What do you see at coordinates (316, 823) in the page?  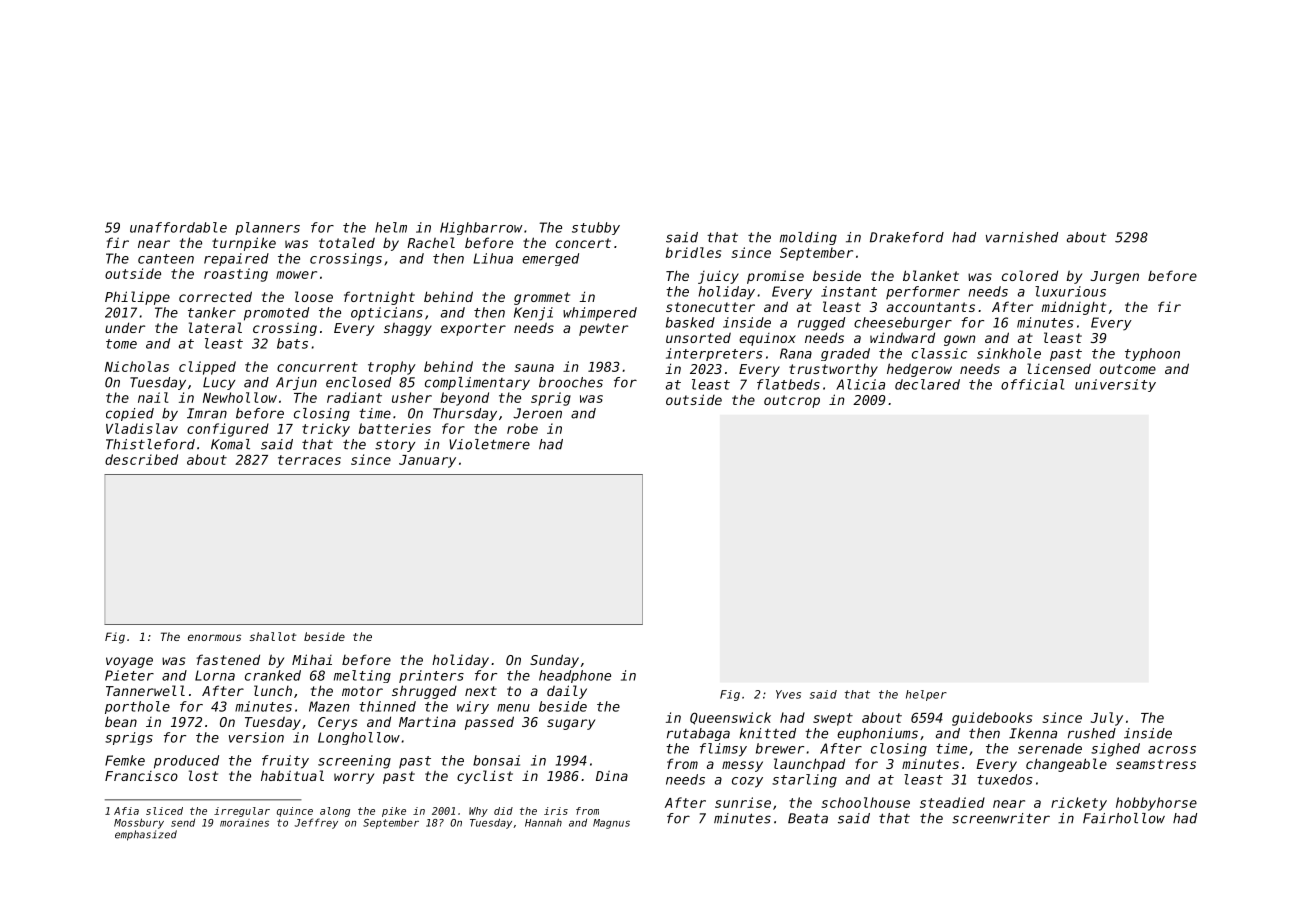 I see `Jeffrey` at bounding box center [316, 823].
